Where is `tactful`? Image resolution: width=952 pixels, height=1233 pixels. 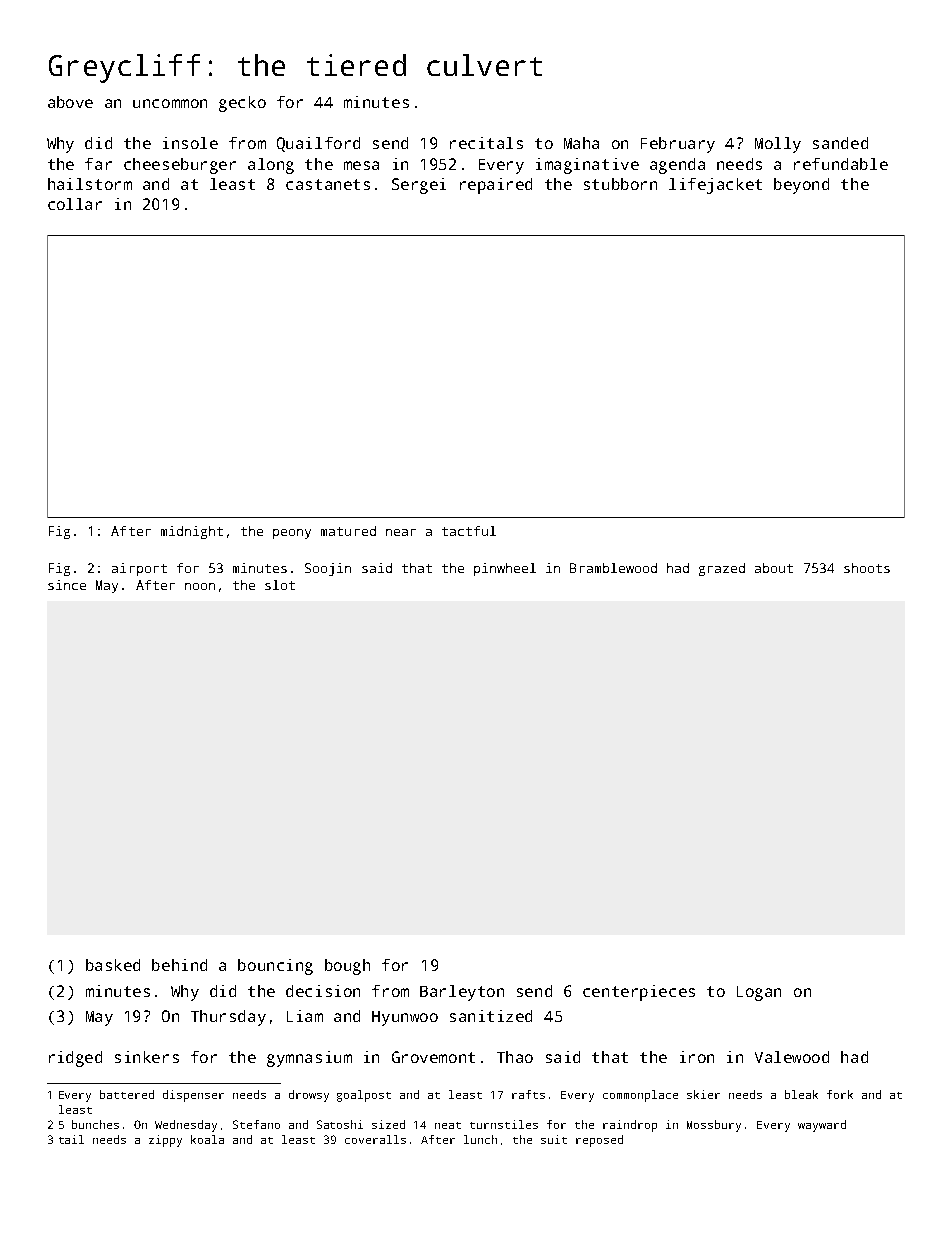 tactful is located at coordinates (469, 531).
